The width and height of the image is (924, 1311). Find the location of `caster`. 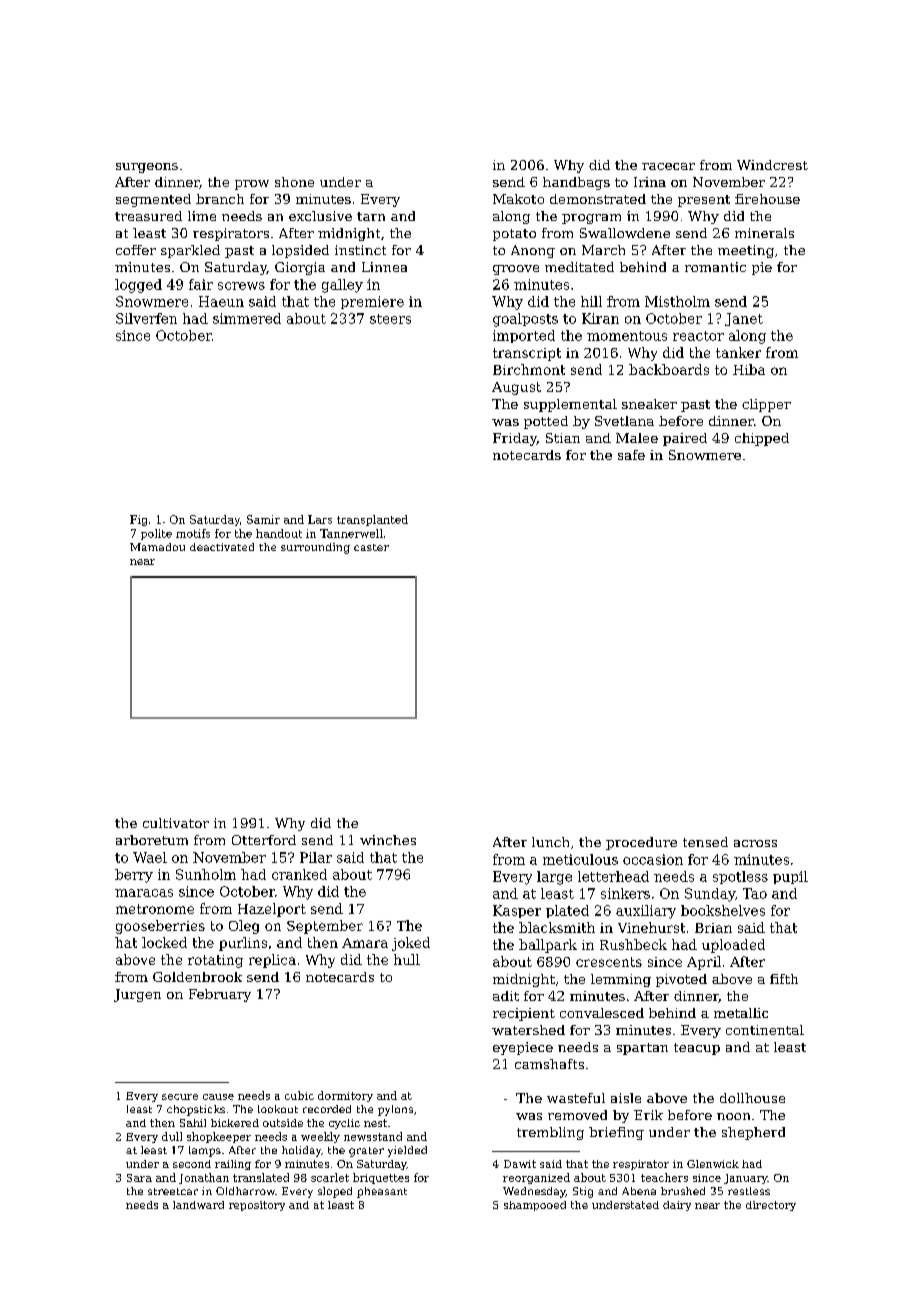

caster is located at coordinates (371, 547).
